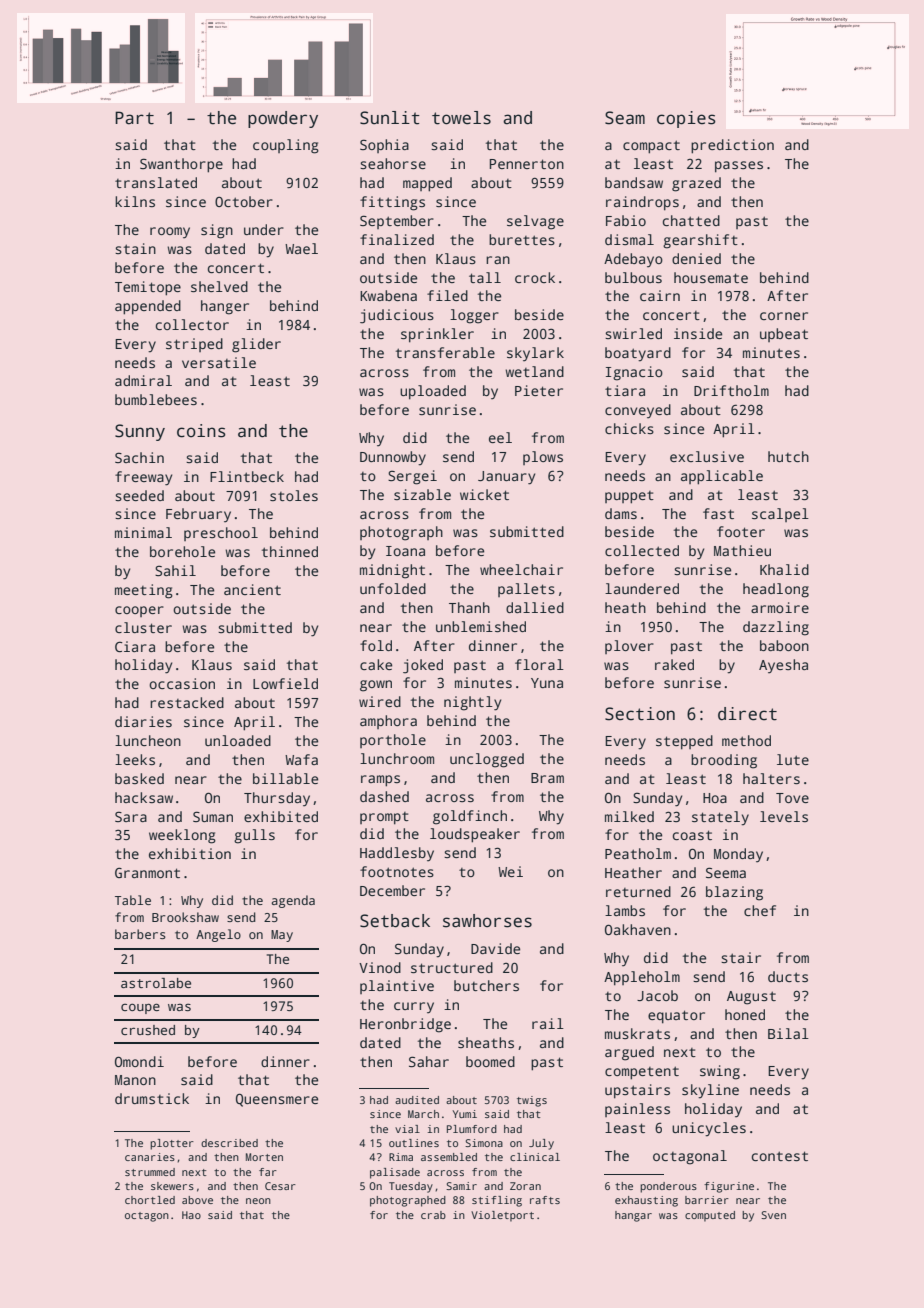  I want to click on crab, so click(433, 1215).
